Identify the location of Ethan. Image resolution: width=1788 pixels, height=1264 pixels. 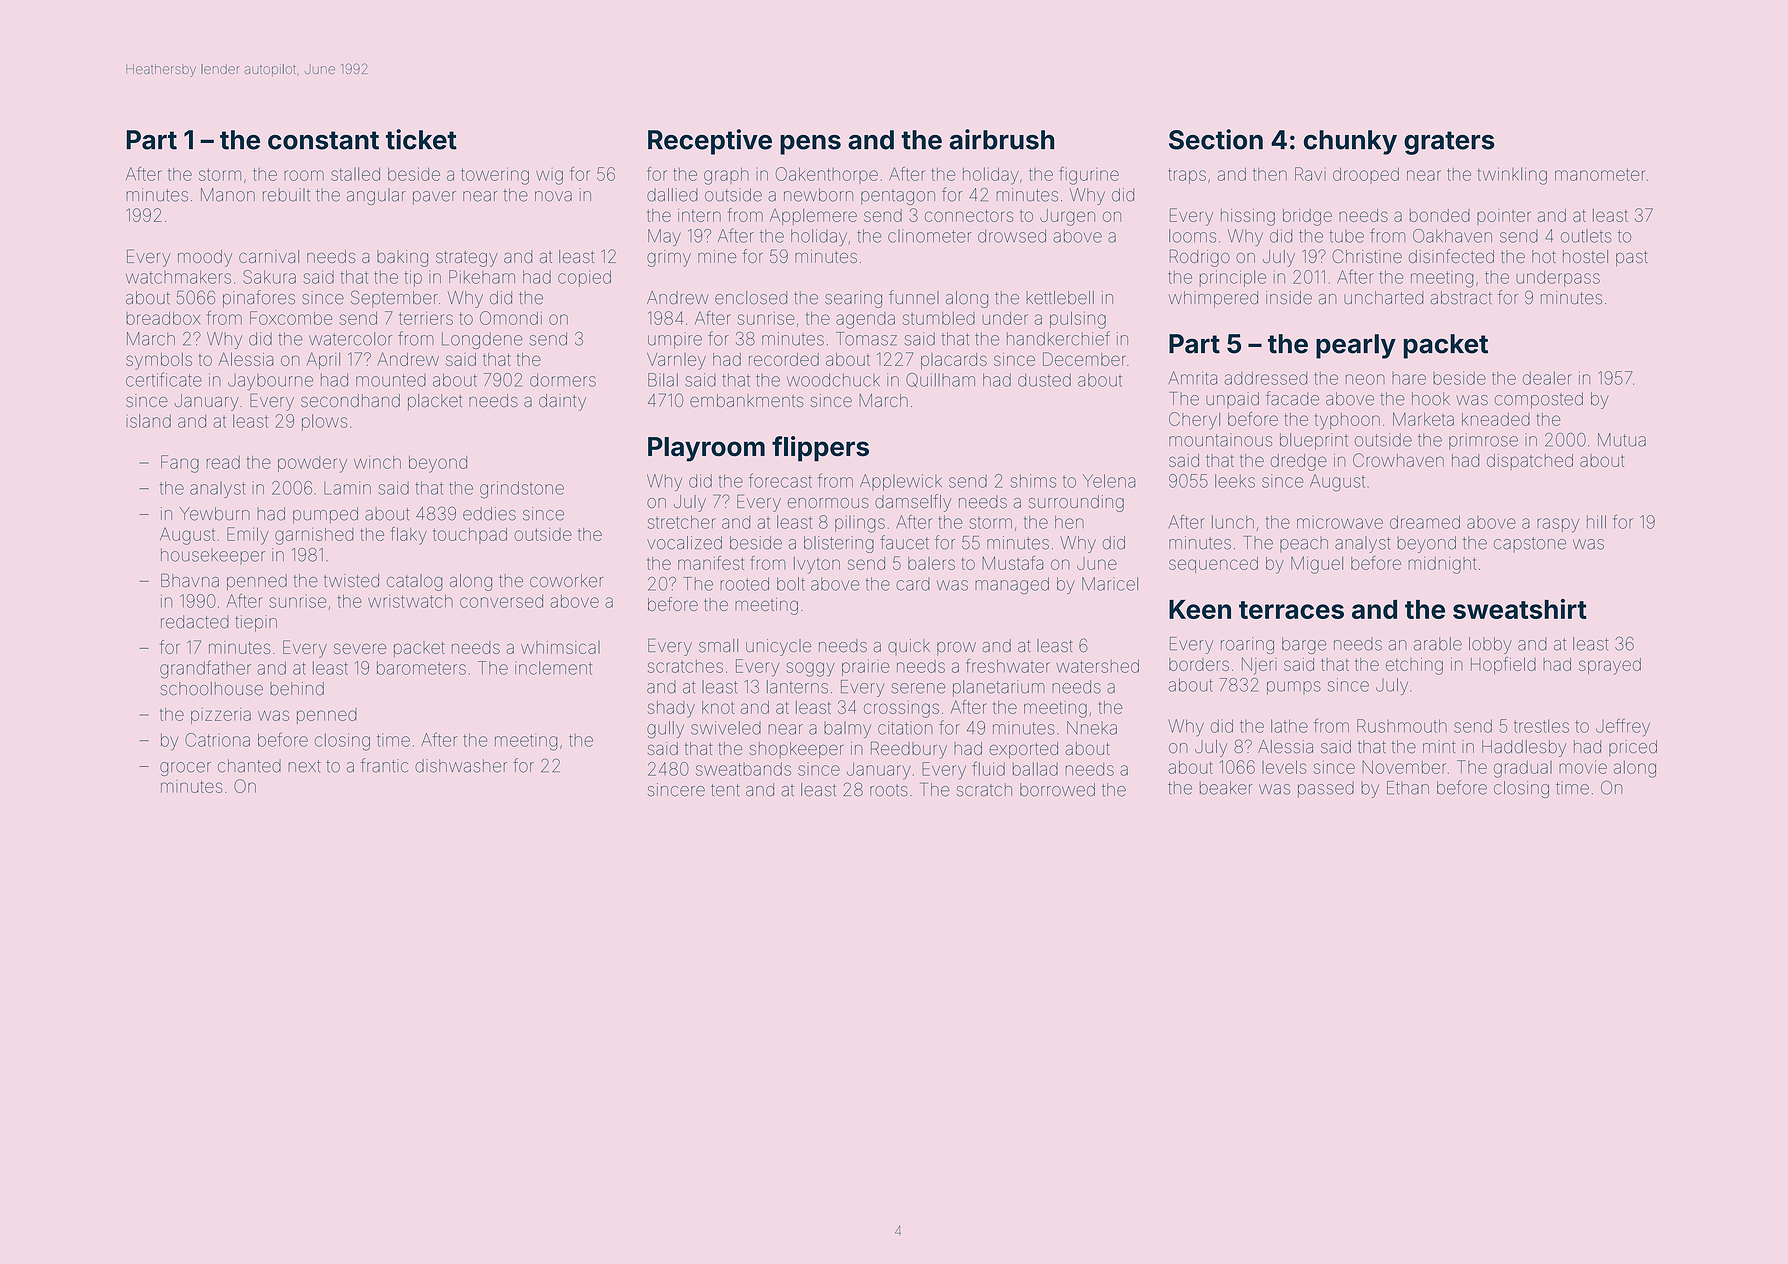
(1408, 788).
